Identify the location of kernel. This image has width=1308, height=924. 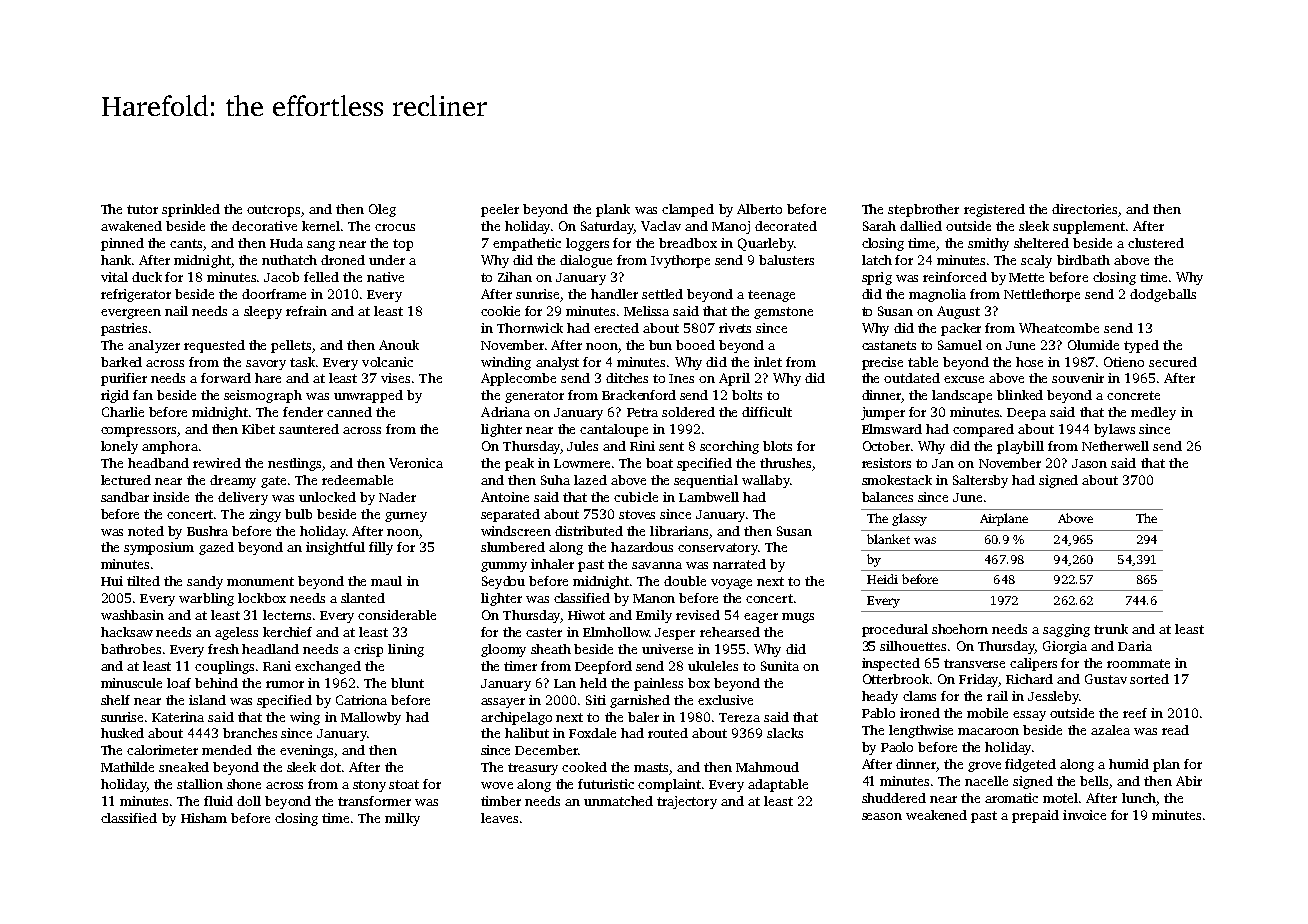
(321, 226).
